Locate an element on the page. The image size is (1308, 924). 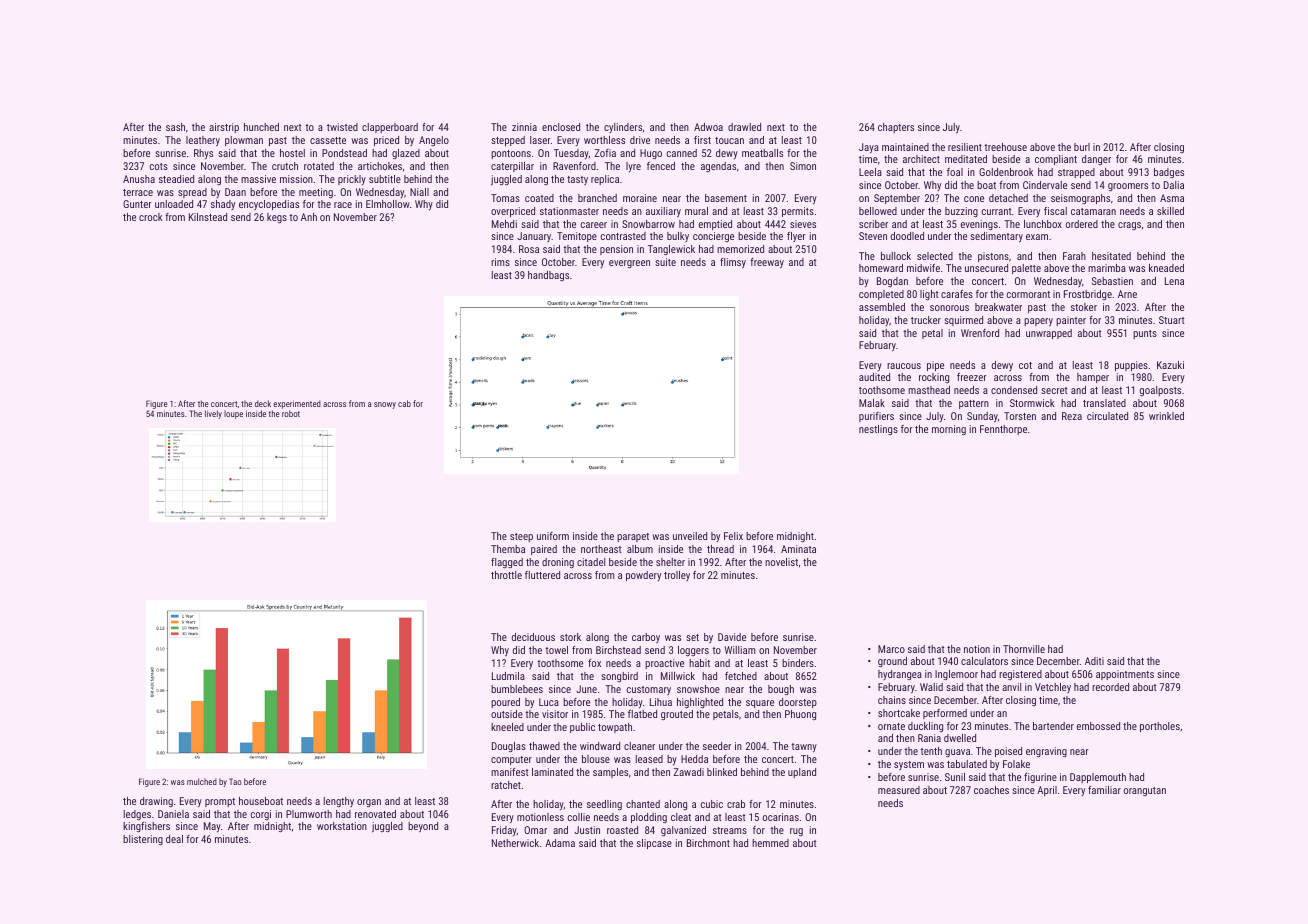
uniform is located at coordinates (553, 536).
